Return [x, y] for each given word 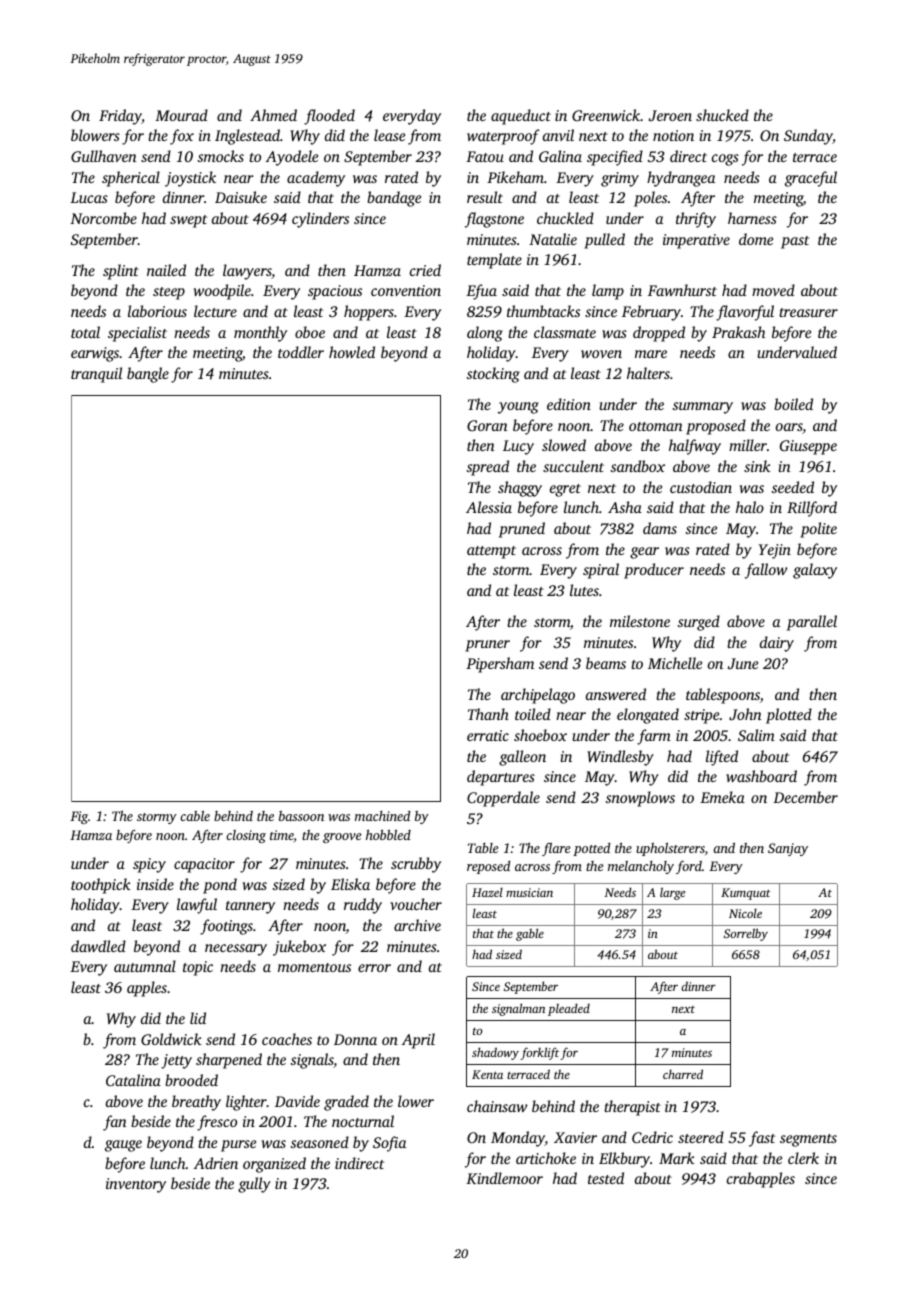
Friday [120, 117]
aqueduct [521, 117]
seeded [793, 487]
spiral [601, 571]
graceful [811, 179]
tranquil [96, 375]
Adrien [216, 1163]
